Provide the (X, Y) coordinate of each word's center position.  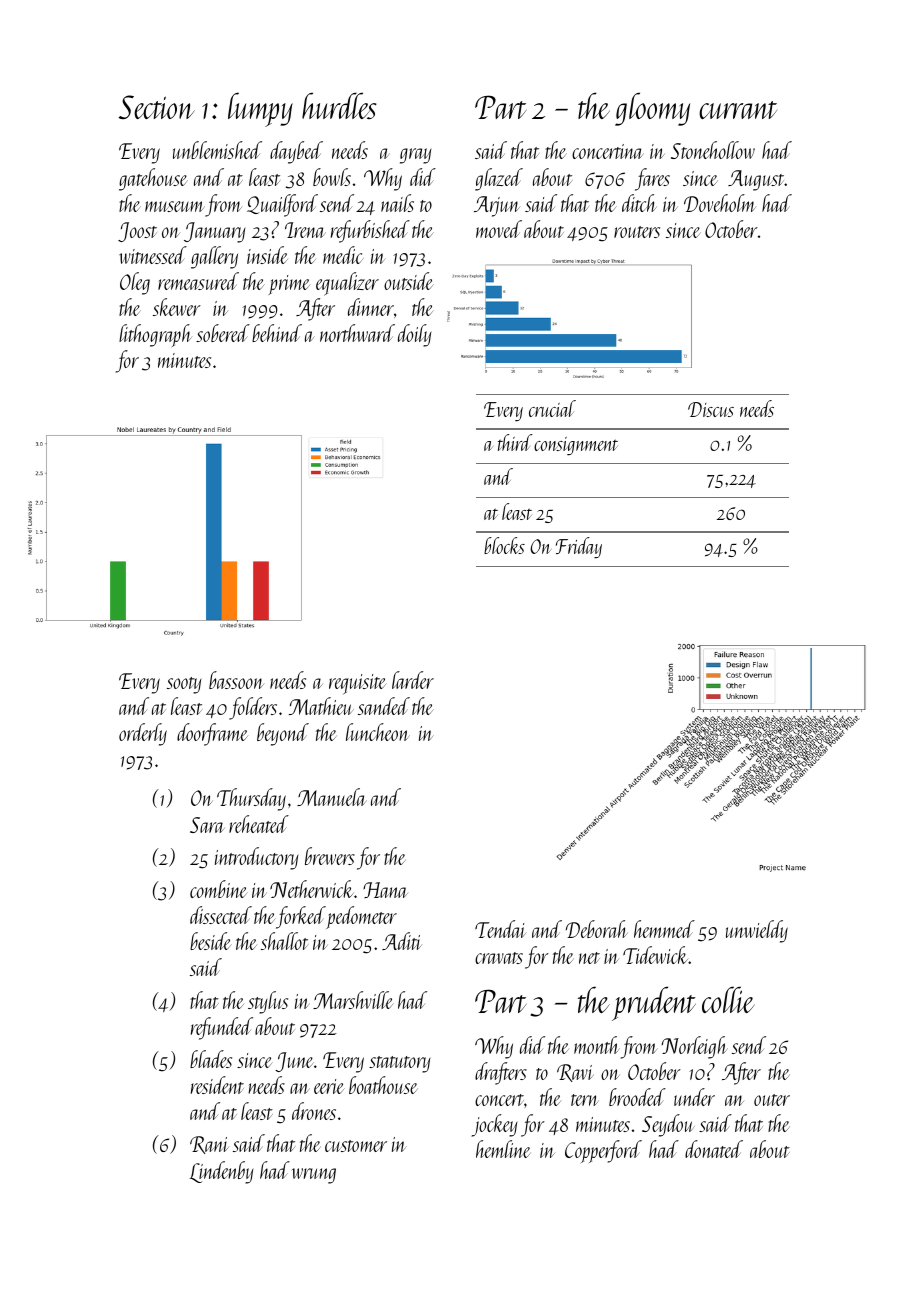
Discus (711, 409)
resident (217, 1085)
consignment (576, 446)
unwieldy (757, 931)
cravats (499, 958)
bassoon (236, 680)
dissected (221, 915)
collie (728, 999)
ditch (639, 203)
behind (277, 333)
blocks (504, 545)
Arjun (497, 206)
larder (413, 680)
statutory (400, 1064)
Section (157, 107)
